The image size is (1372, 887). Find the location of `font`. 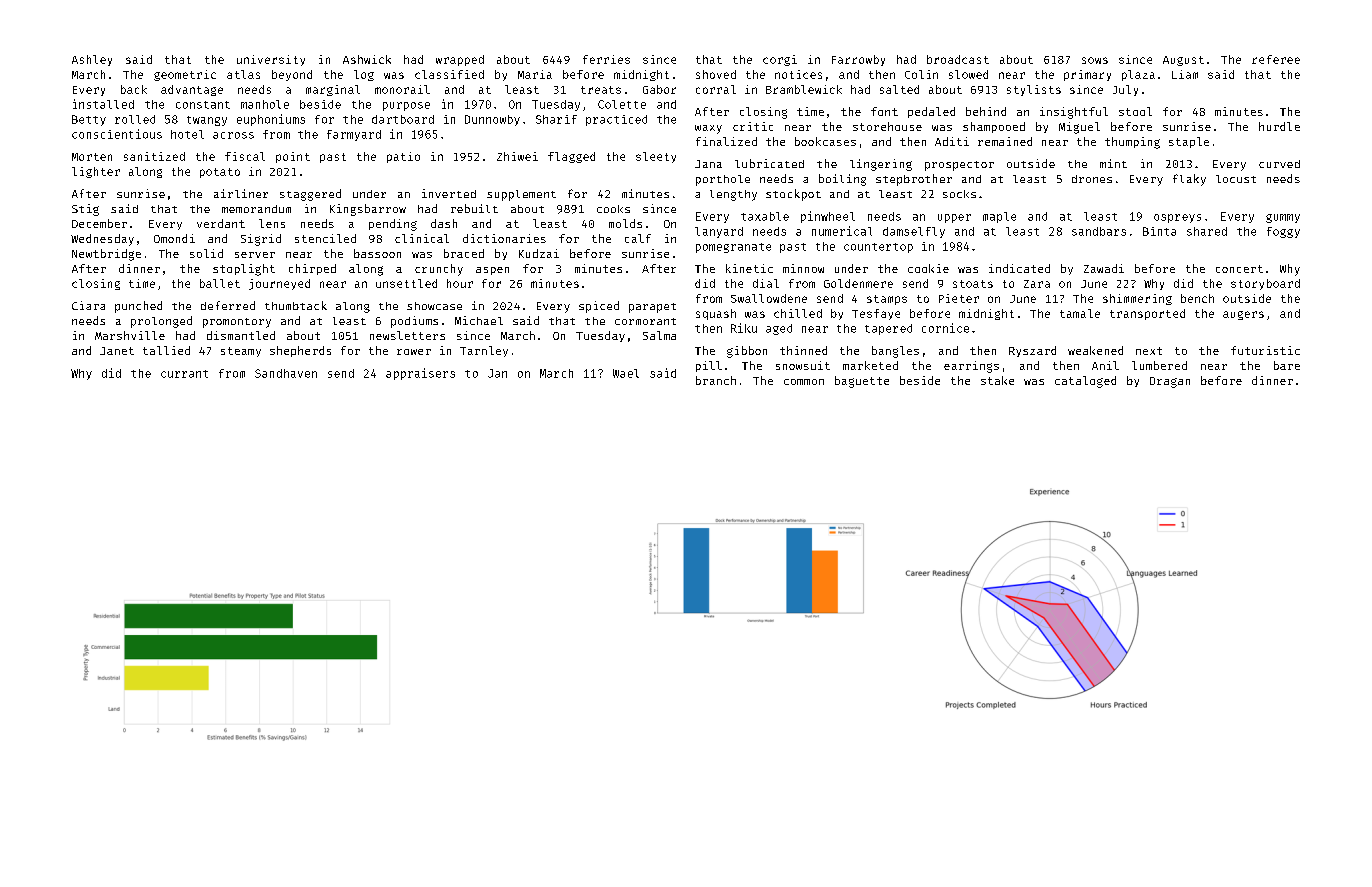

font is located at coordinates (884, 111).
